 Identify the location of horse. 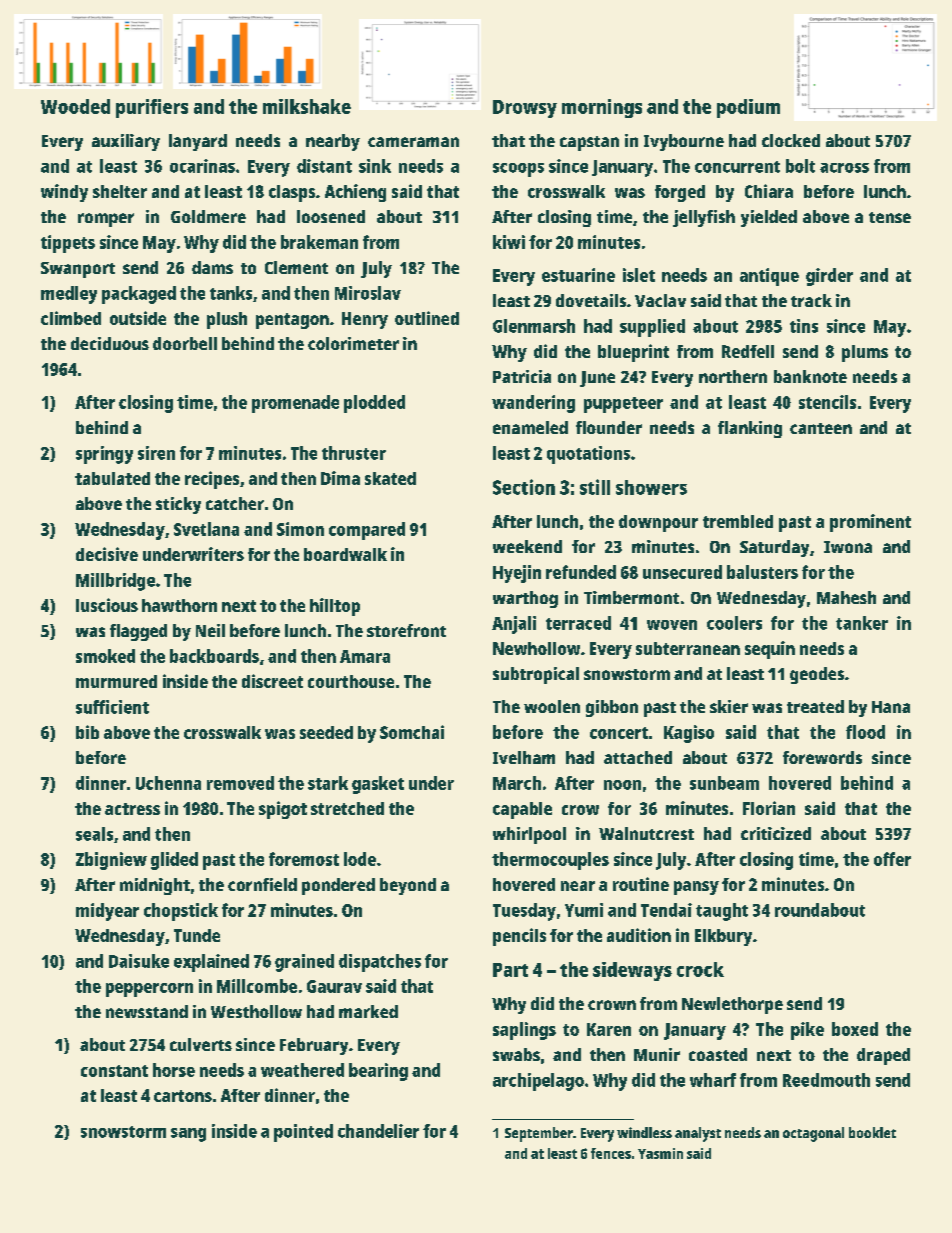
(174, 1070).
